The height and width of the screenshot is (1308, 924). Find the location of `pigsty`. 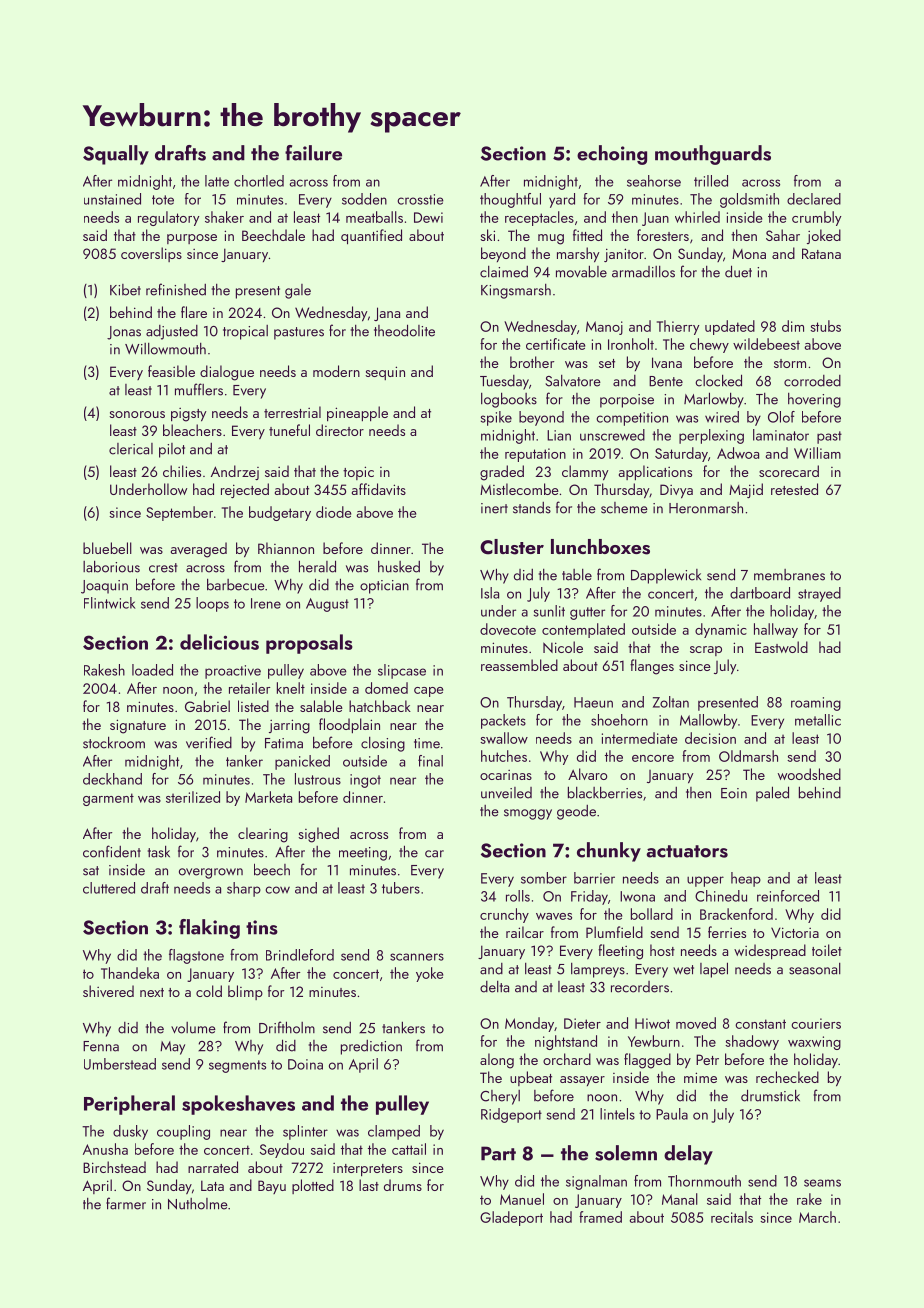

pigsty is located at coordinates (188, 415).
